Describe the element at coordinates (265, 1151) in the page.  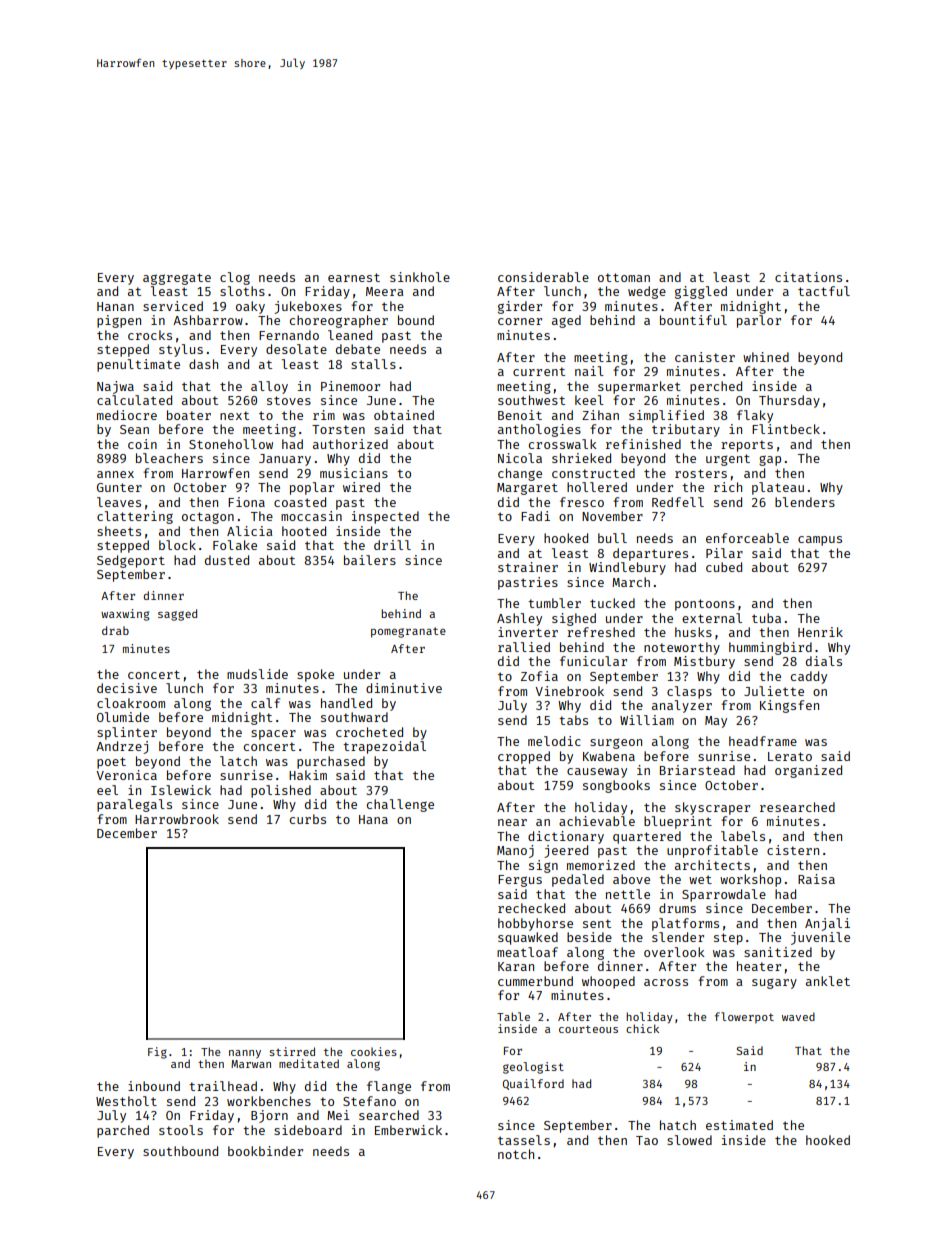
I see `bookbinder` at that location.
